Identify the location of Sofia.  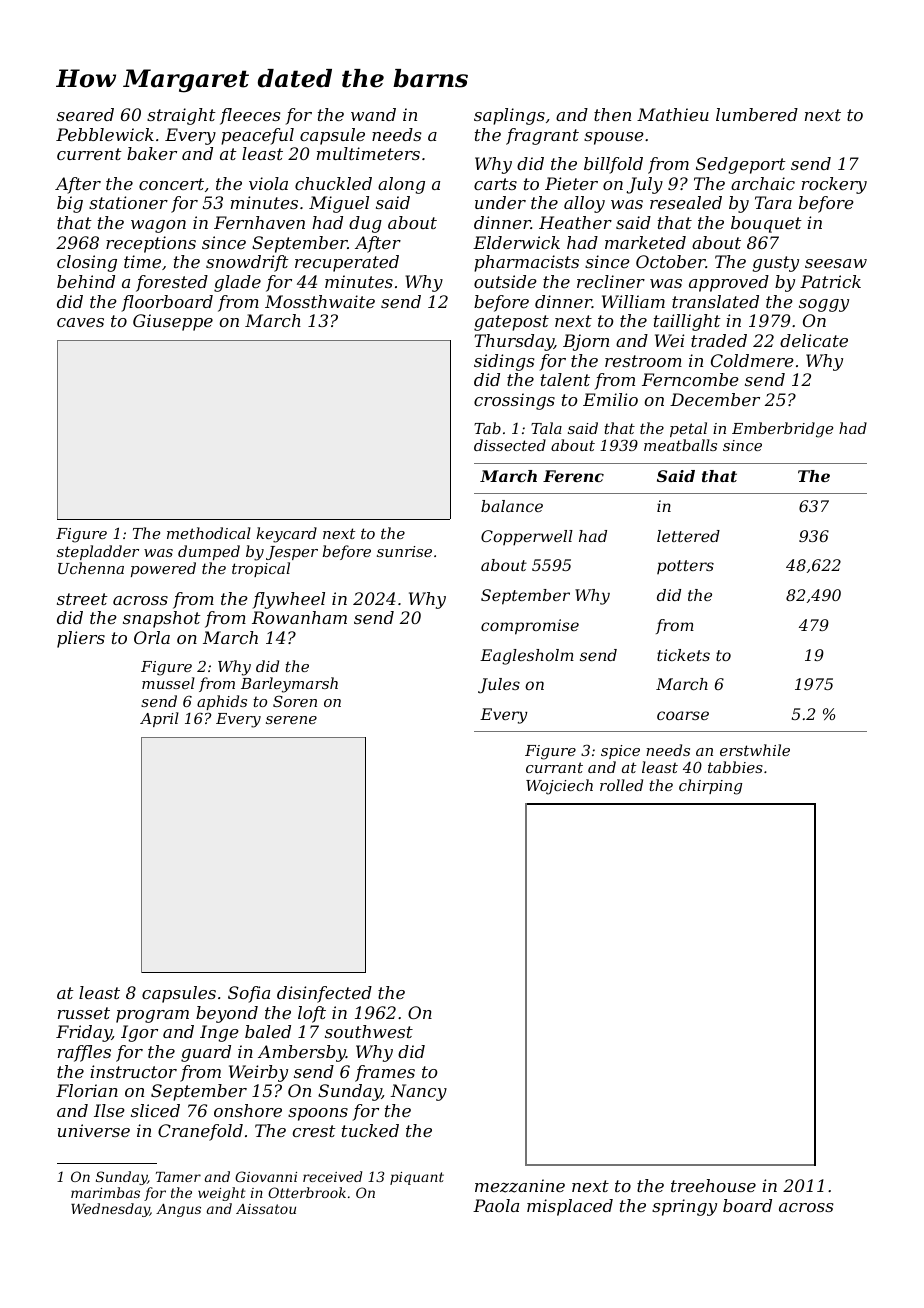
(249, 994).
